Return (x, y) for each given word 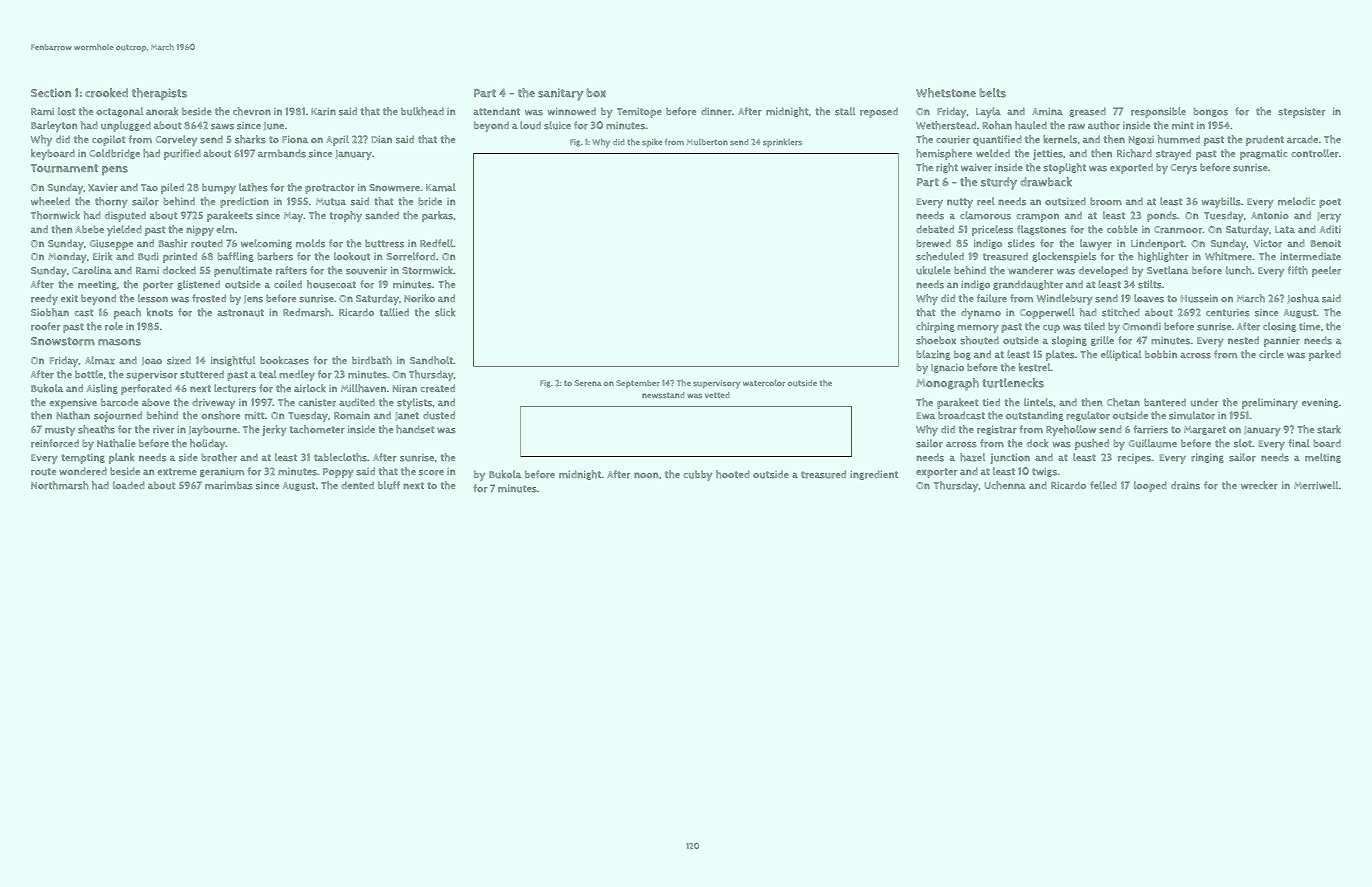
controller (1315, 153)
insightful (233, 361)
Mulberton (707, 142)
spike (652, 143)
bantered (1165, 402)
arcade (1302, 139)
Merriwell (1316, 485)
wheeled (50, 201)
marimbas (229, 485)
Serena (588, 383)
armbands (282, 153)
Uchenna (1005, 485)
